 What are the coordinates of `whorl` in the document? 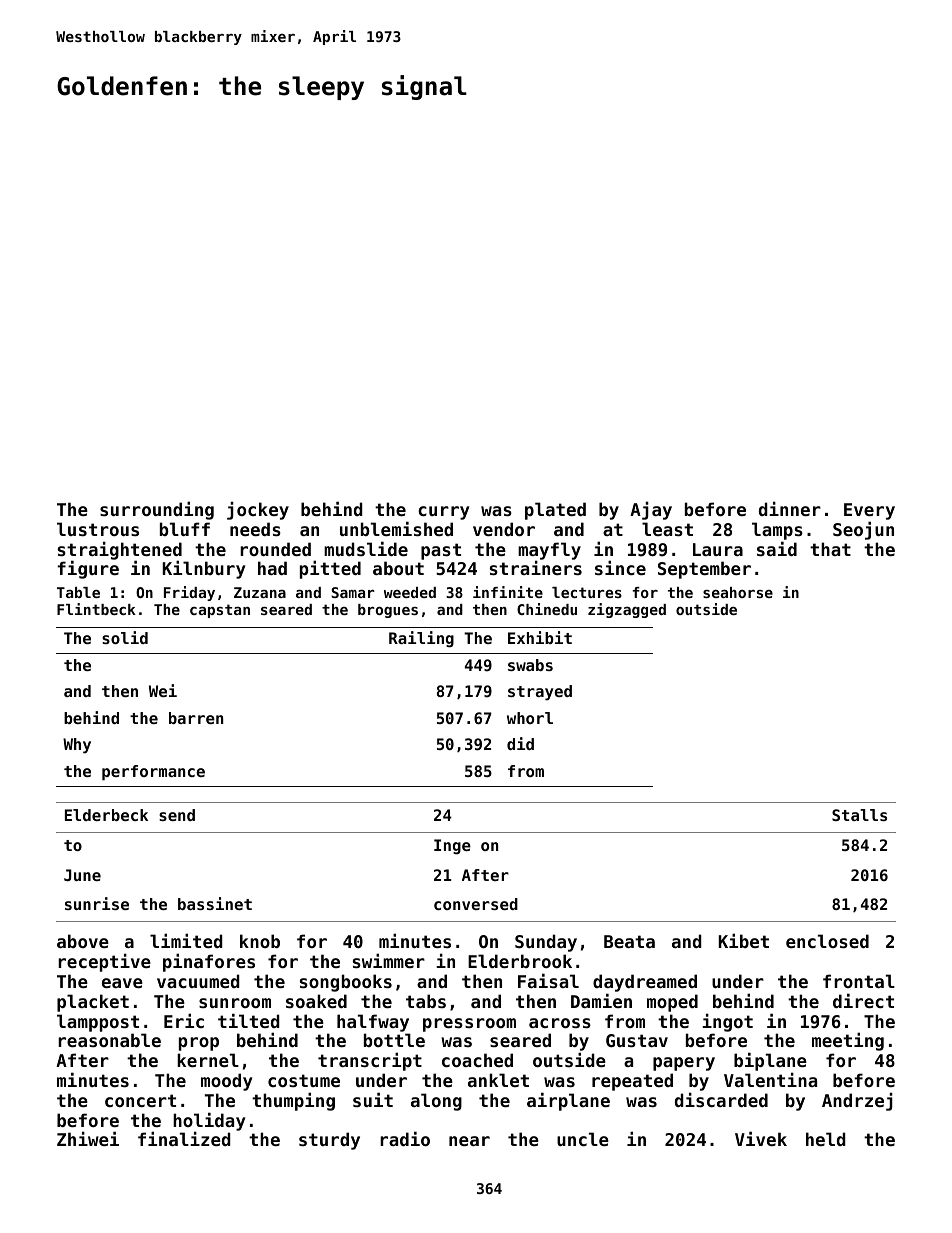 It's located at (530, 718).
